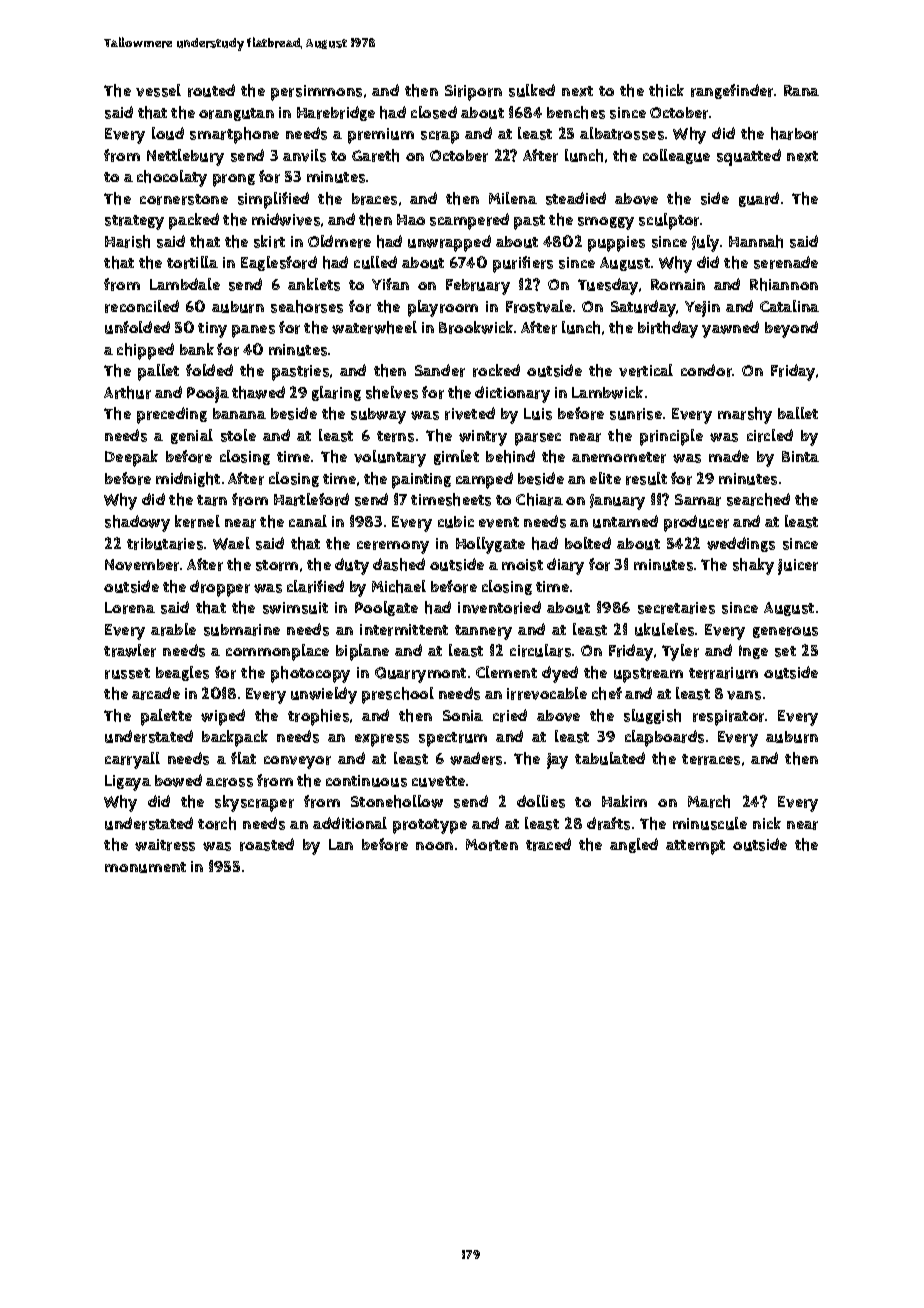 This screenshot has width=924, height=1308. Describe the element at coordinates (664, 629) in the screenshot. I see `ukuleles` at that location.
